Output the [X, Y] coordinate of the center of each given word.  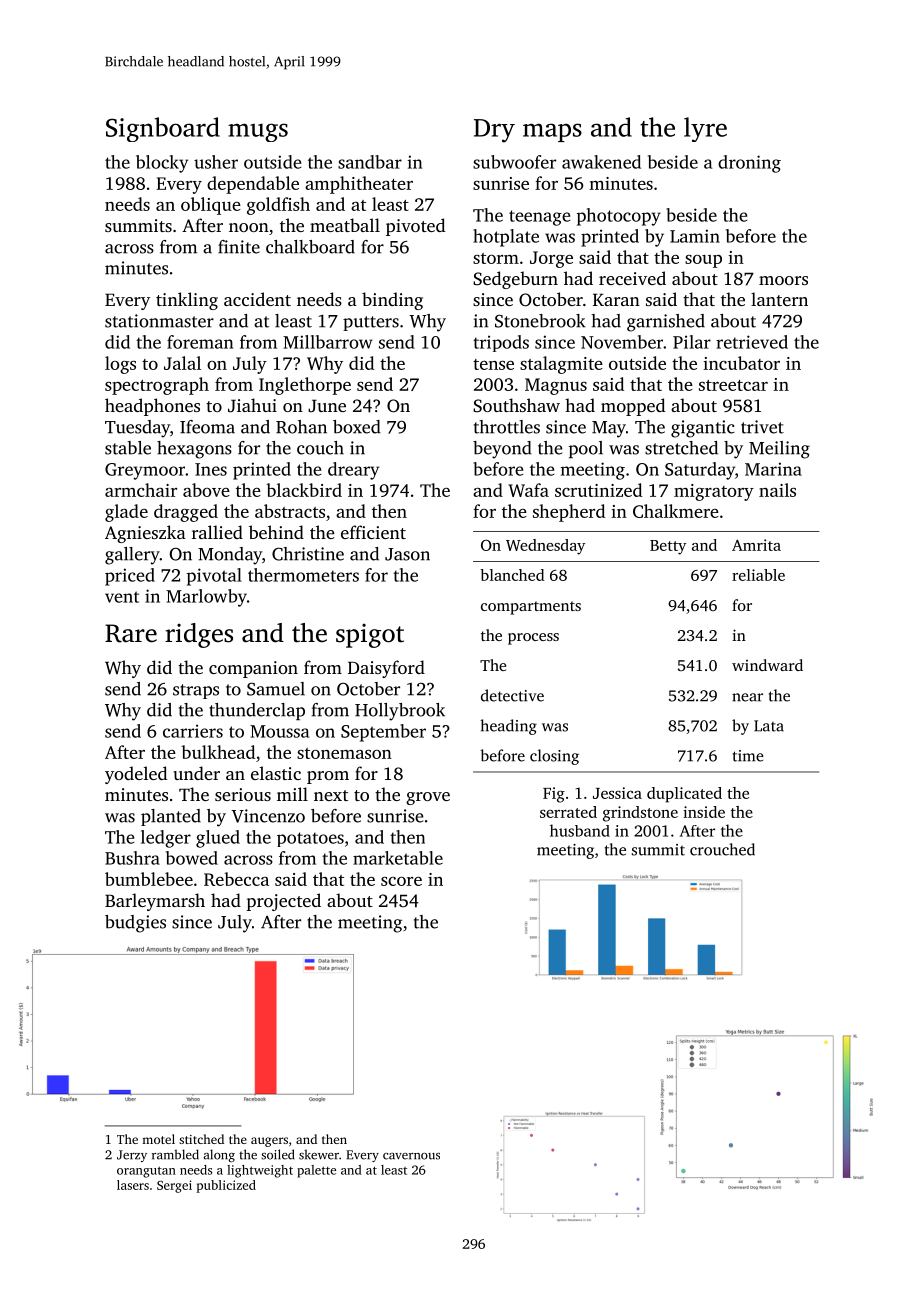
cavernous [411, 1156]
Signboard [163, 129]
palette [316, 1171]
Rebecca [236, 879]
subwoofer [514, 162]
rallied [217, 532]
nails [777, 490]
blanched [512, 575]
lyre [705, 129]
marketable [398, 858]
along [219, 1155]
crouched [722, 849]
